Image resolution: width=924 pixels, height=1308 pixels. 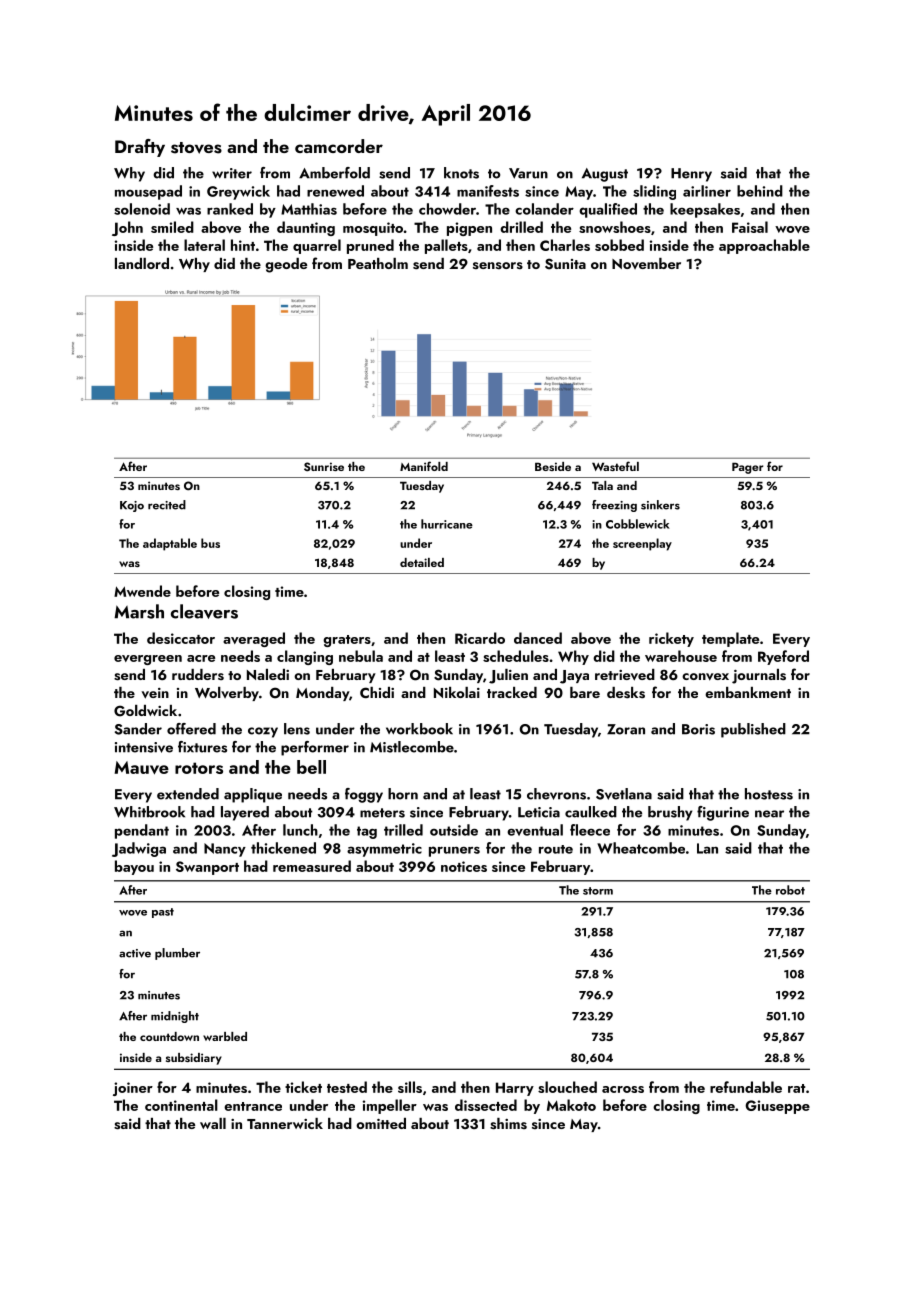 What do you see at coordinates (508, 1124) in the screenshot?
I see `shims` at bounding box center [508, 1124].
